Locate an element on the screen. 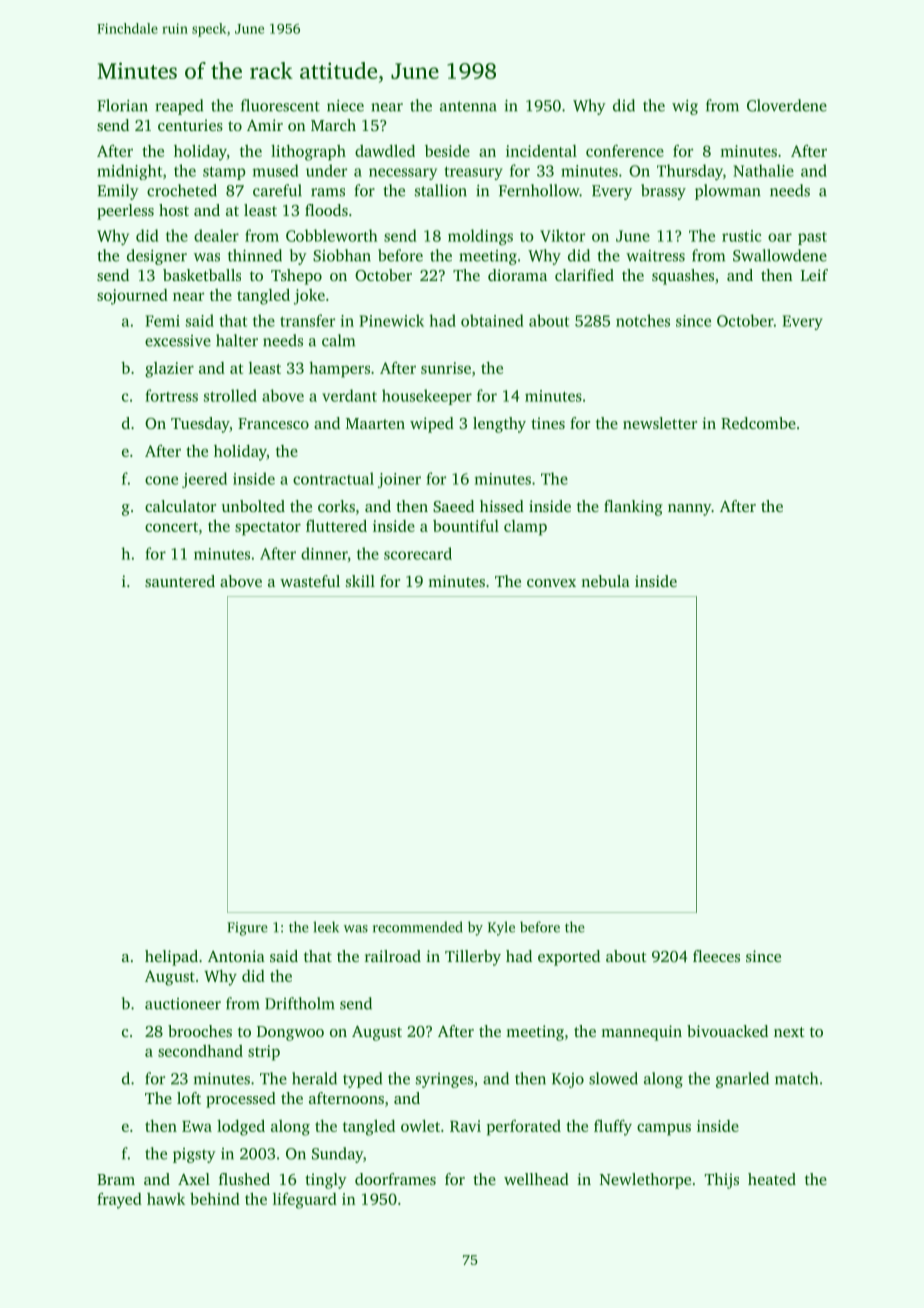 This screenshot has height=1308, width=924. Nathalie is located at coordinates (763, 170).
